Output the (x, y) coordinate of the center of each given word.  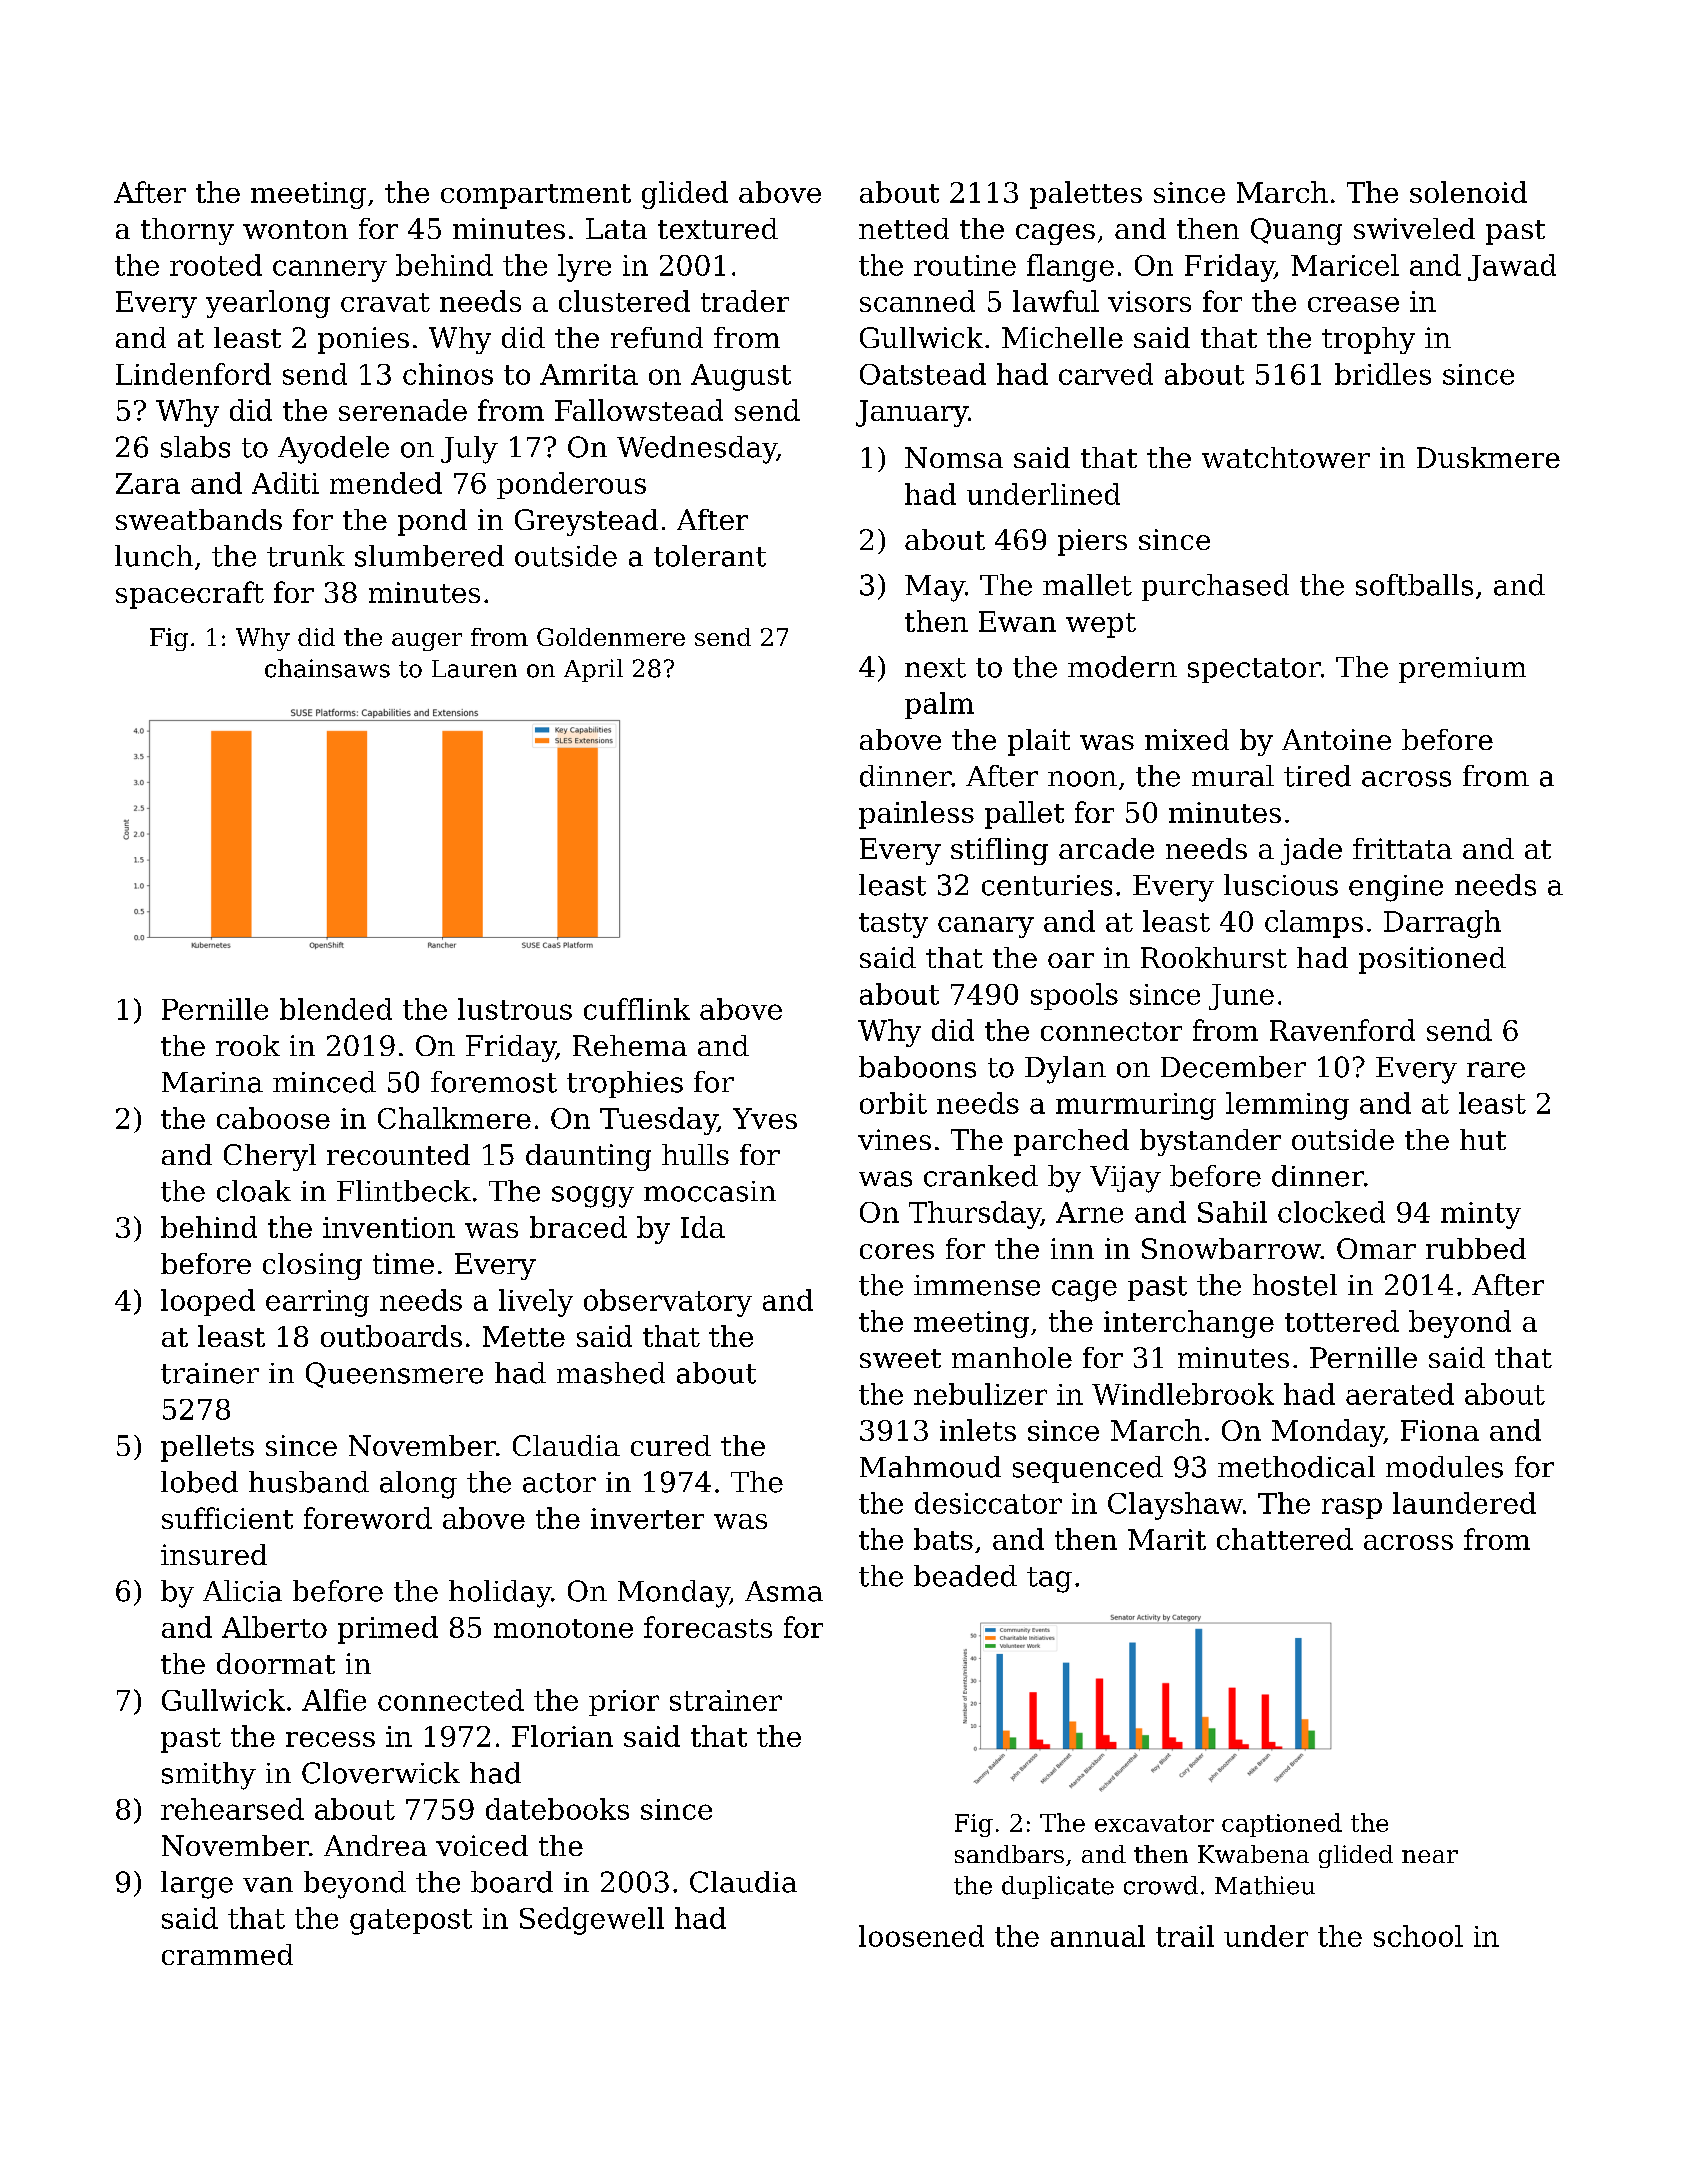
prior (624, 1703)
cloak (254, 1191)
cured (671, 1445)
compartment (536, 196)
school (1418, 1936)
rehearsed (232, 1809)
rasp (1352, 1508)
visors (1149, 301)
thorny (187, 231)
